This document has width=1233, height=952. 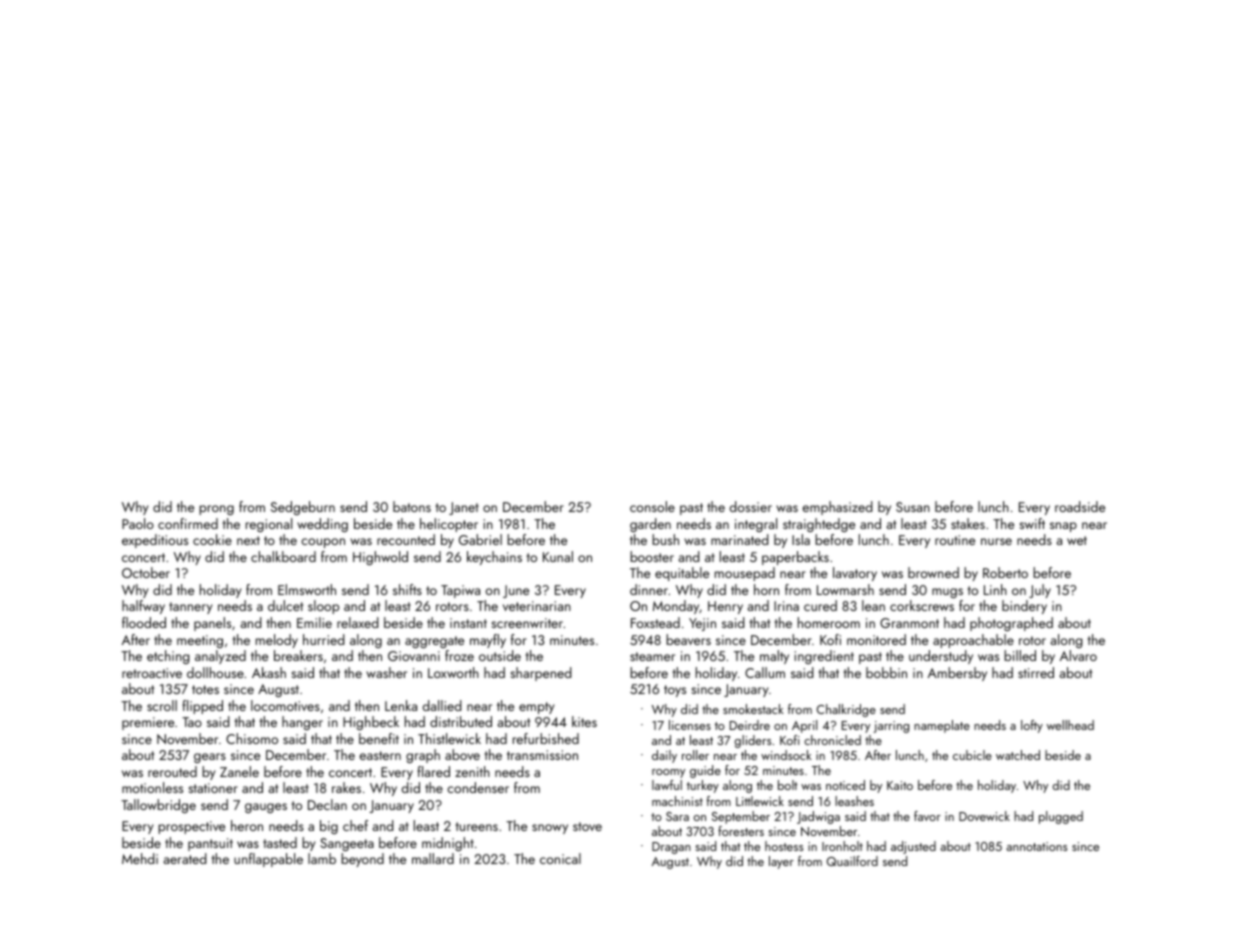 I want to click on Ambersby, so click(x=957, y=674).
